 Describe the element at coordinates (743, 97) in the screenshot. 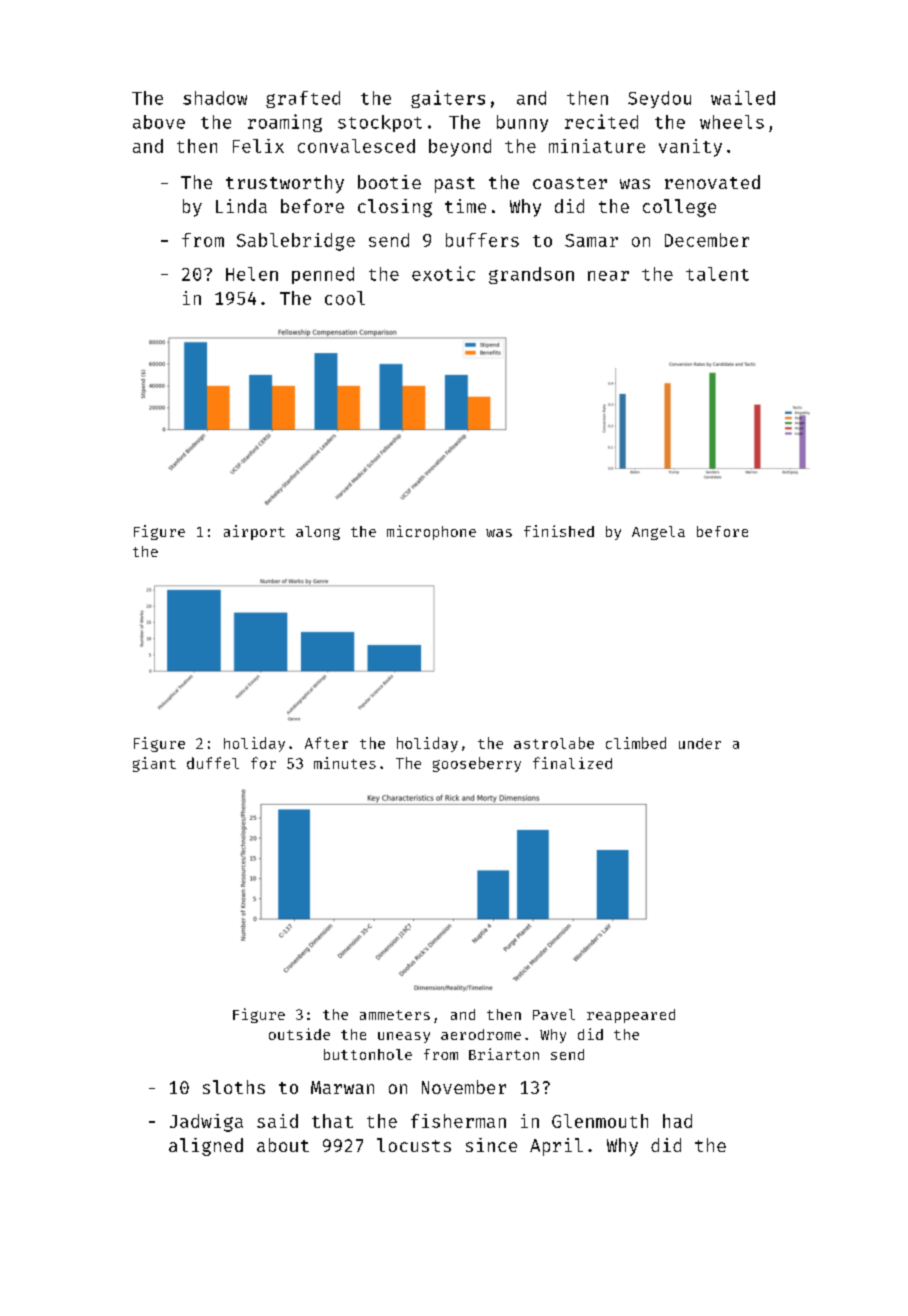

I see `wailed` at that location.
